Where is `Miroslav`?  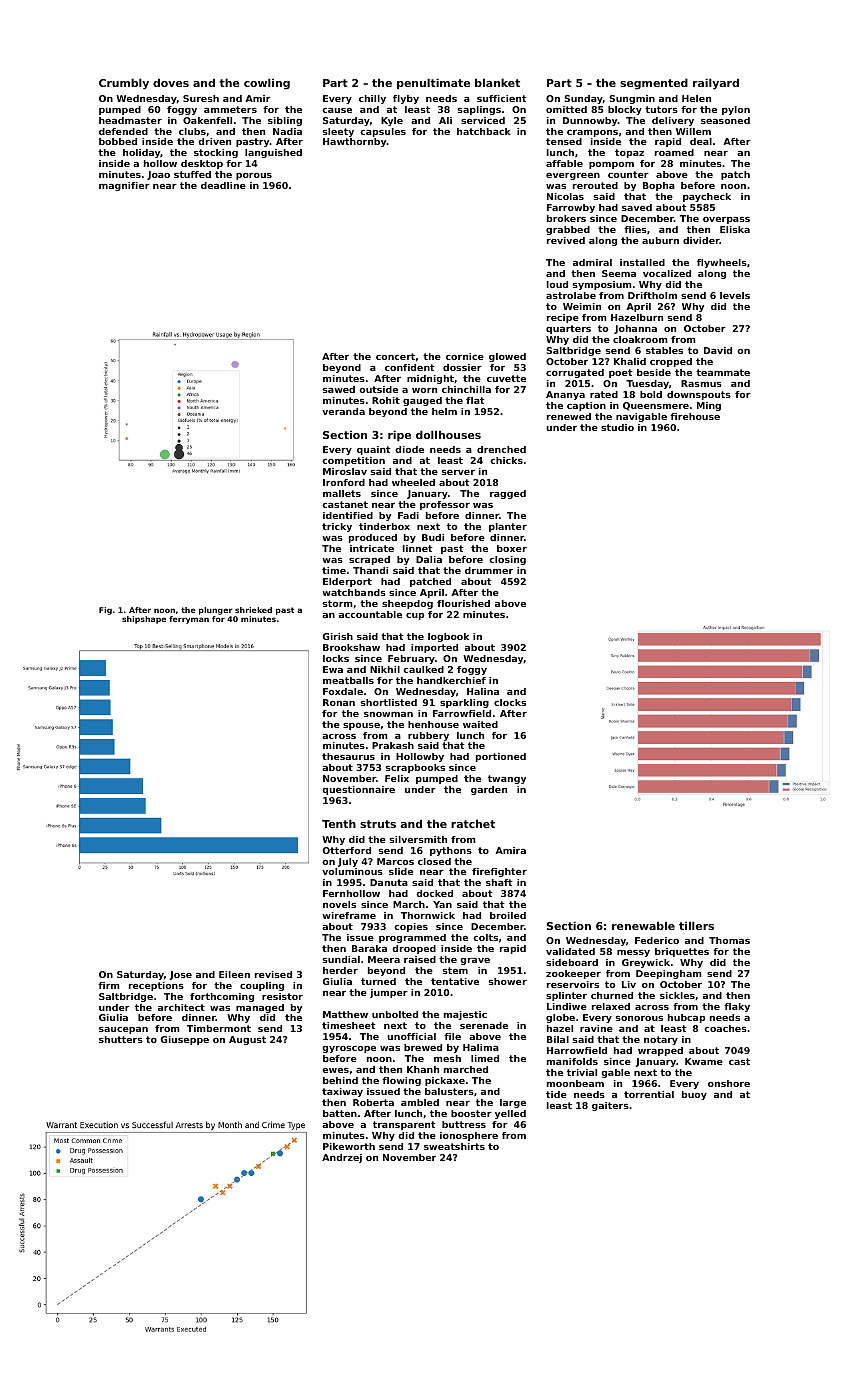 Miroslav is located at coordinates (345, 471).
